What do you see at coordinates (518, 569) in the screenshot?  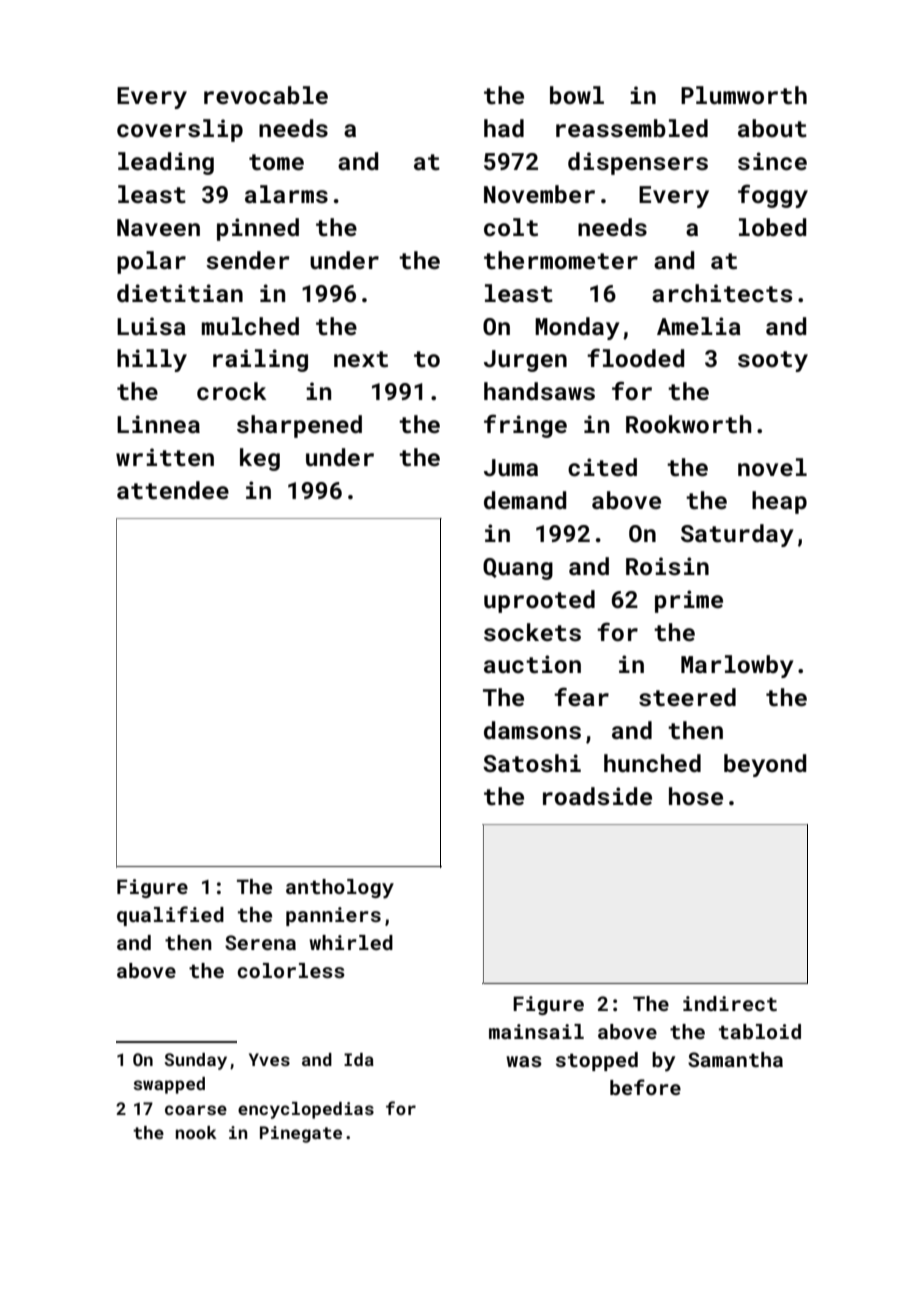 I see `Quang` at bounding box center [518, 569].
